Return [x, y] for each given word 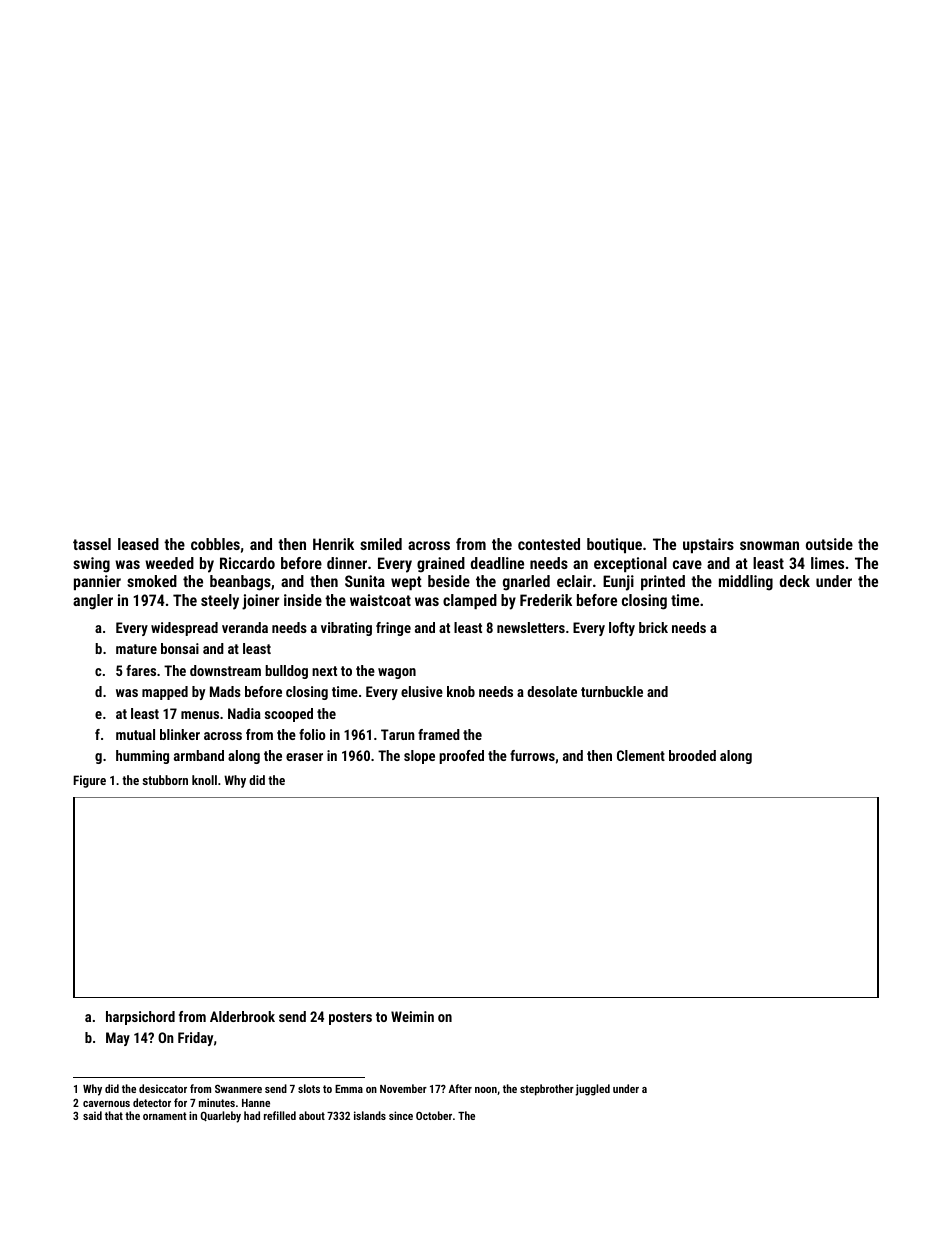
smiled [381, 544]
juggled [592, 1090]
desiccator [163, 1088]
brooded [692, 755]
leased [138, 544]
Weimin [412, 1016]
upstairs [708, 545]
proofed [461, 757]
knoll [204, 780]
